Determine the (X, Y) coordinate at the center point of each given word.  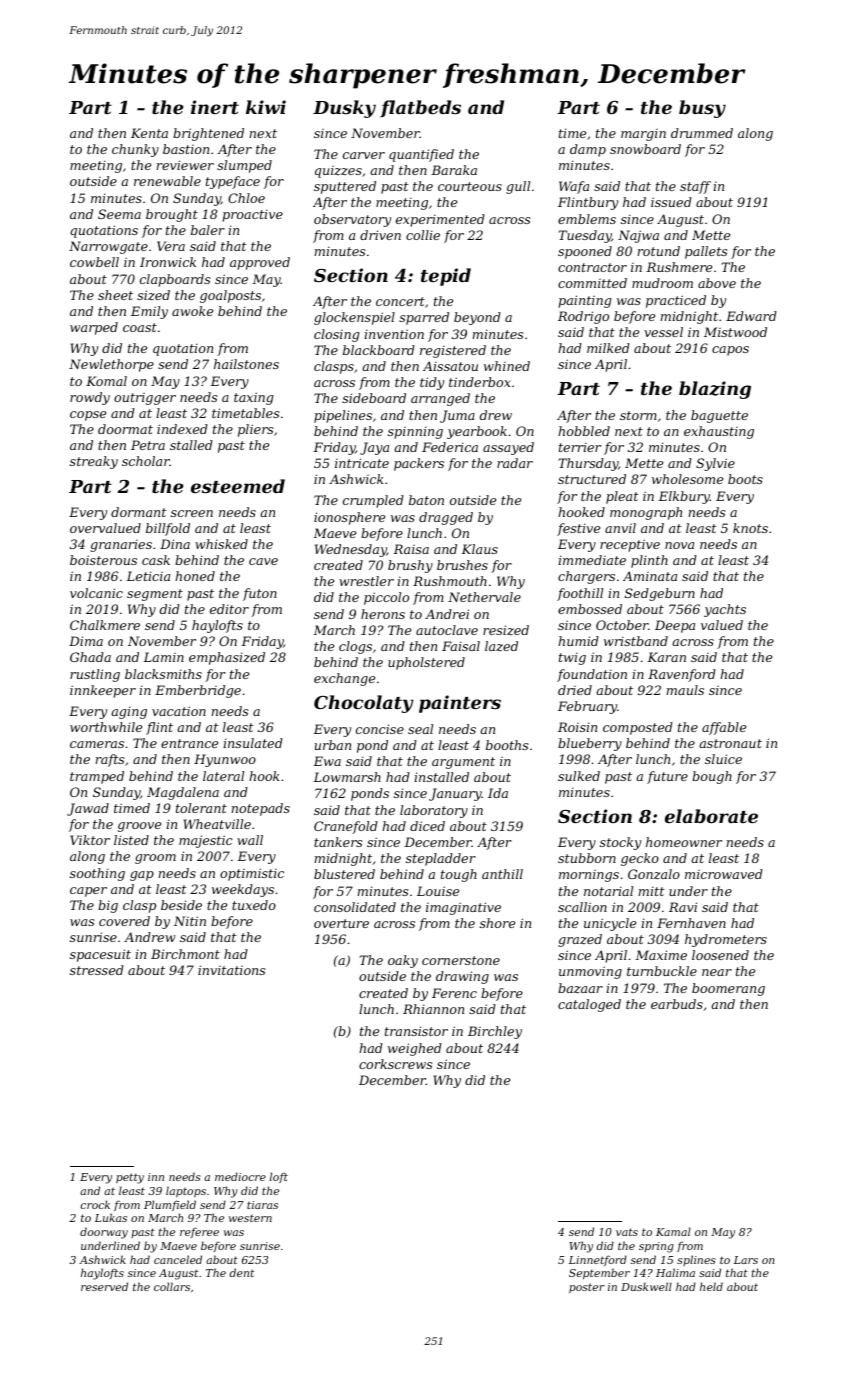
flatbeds (420, 109)
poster (587, 1288)
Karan (666, 657)
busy (702, 109)
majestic (206, 841)
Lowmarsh (347, 777)
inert (215, 107)
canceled (178, 1259)
